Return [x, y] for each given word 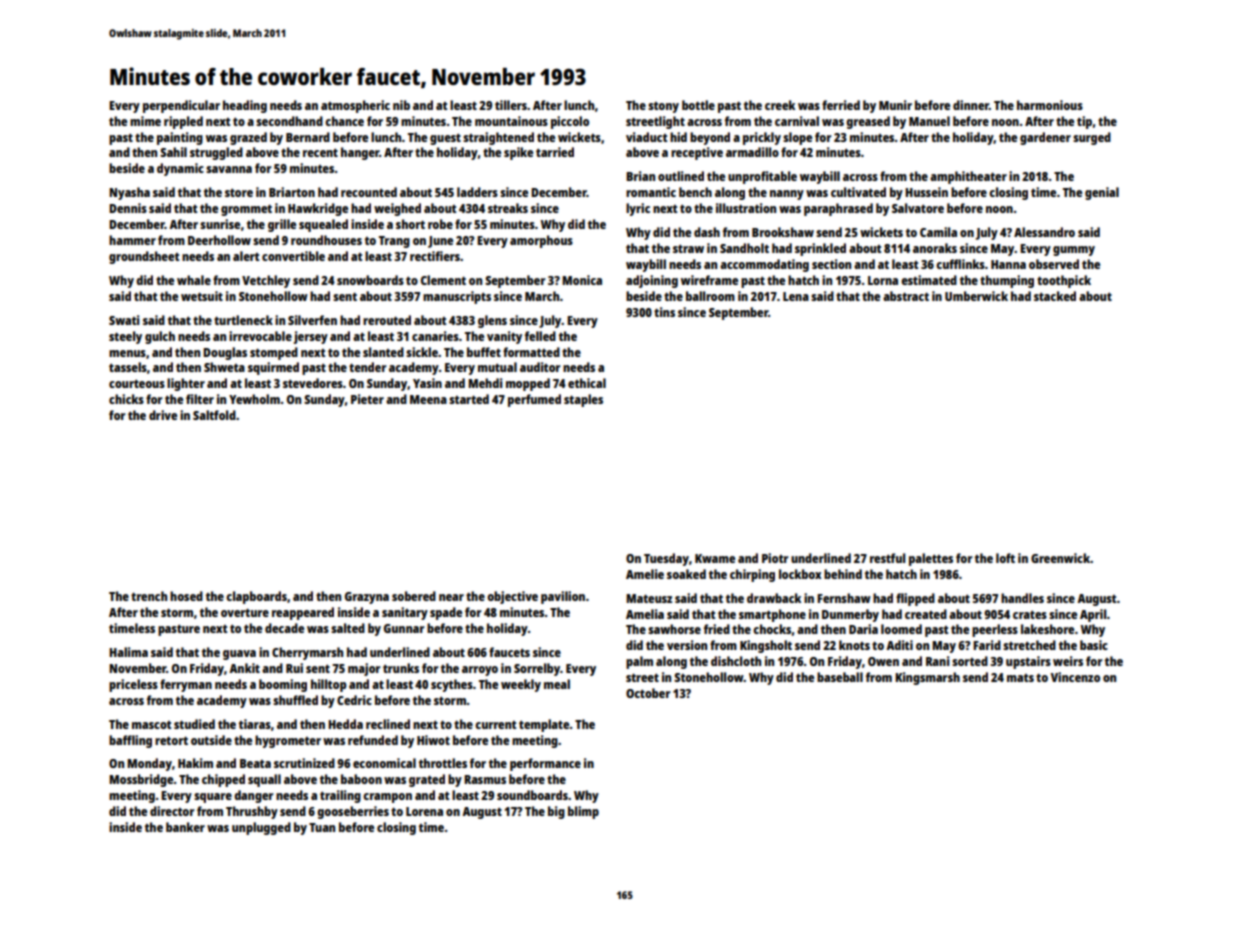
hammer [132, 240]
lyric [638, 209]
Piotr [775, 558]
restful [887, 558]
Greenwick [1060, 558]
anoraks [935, 248]
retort [171, 740]
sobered [414, 596]
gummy [1074, 251]
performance [545, 764]
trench [149, 596]
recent [320, 152]
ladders [477, 192]
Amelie [645, 574]
